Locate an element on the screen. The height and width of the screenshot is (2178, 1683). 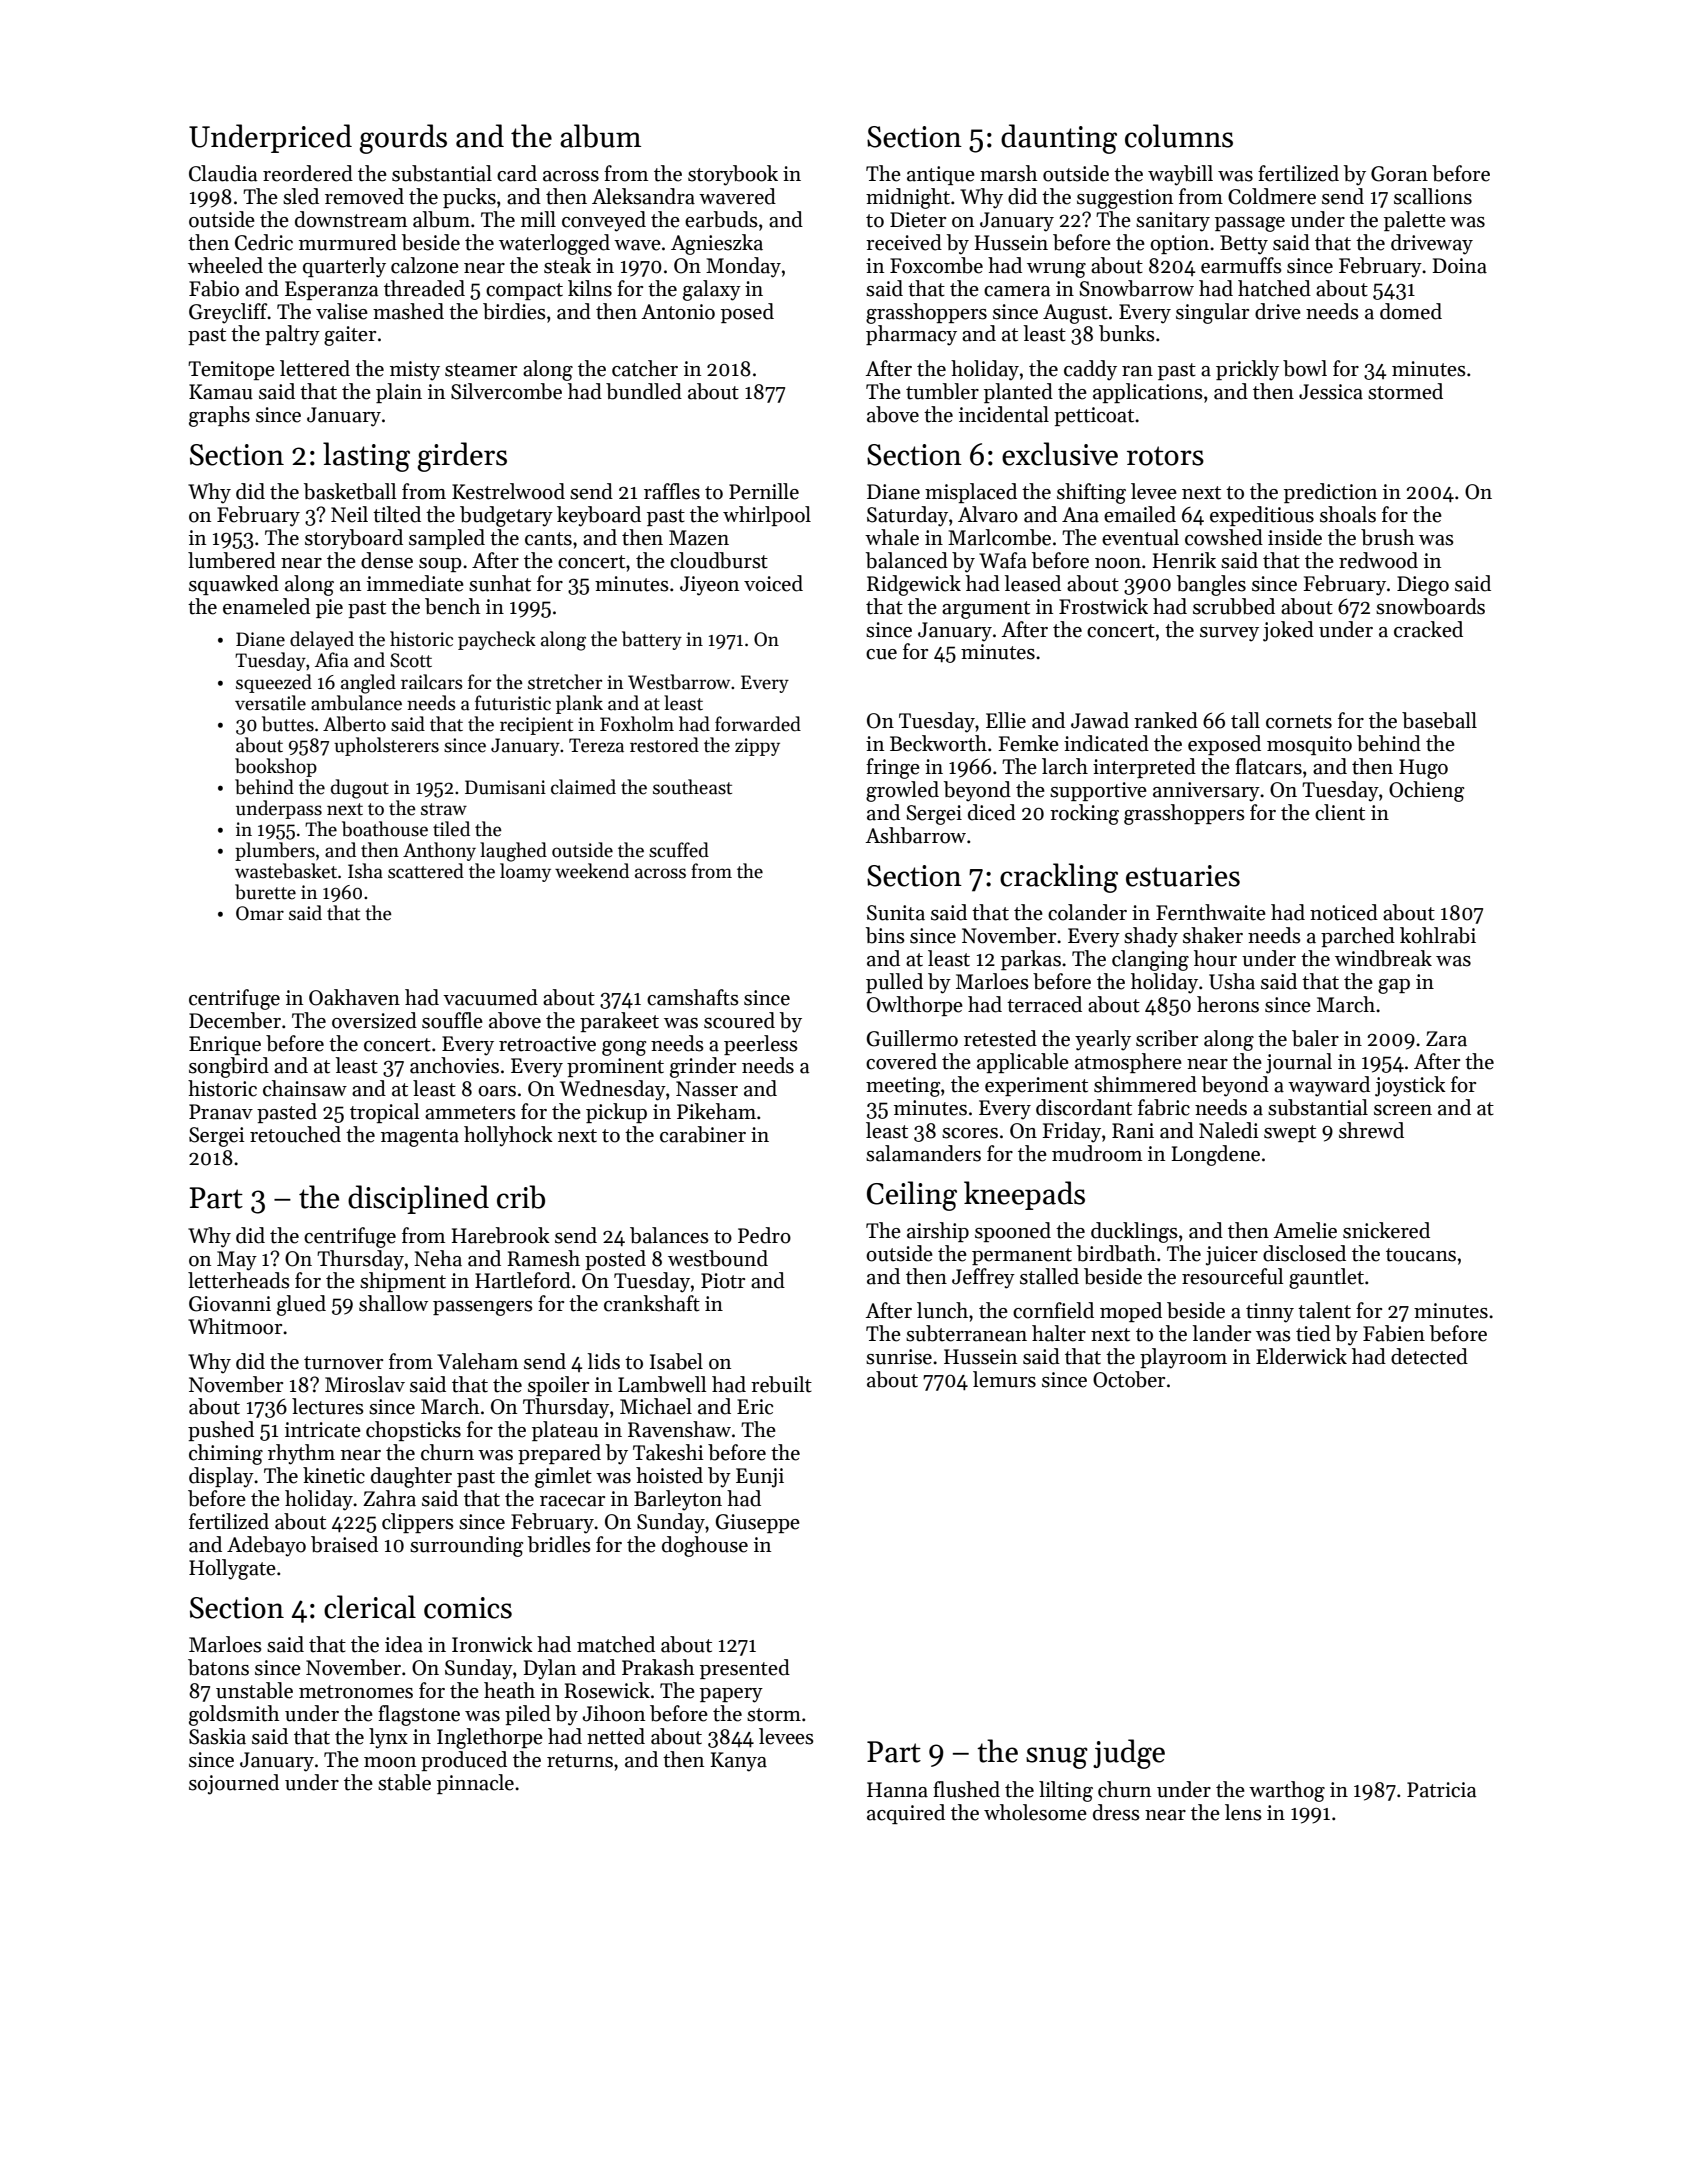
sojourned is located at coordinates (234, 1784).
